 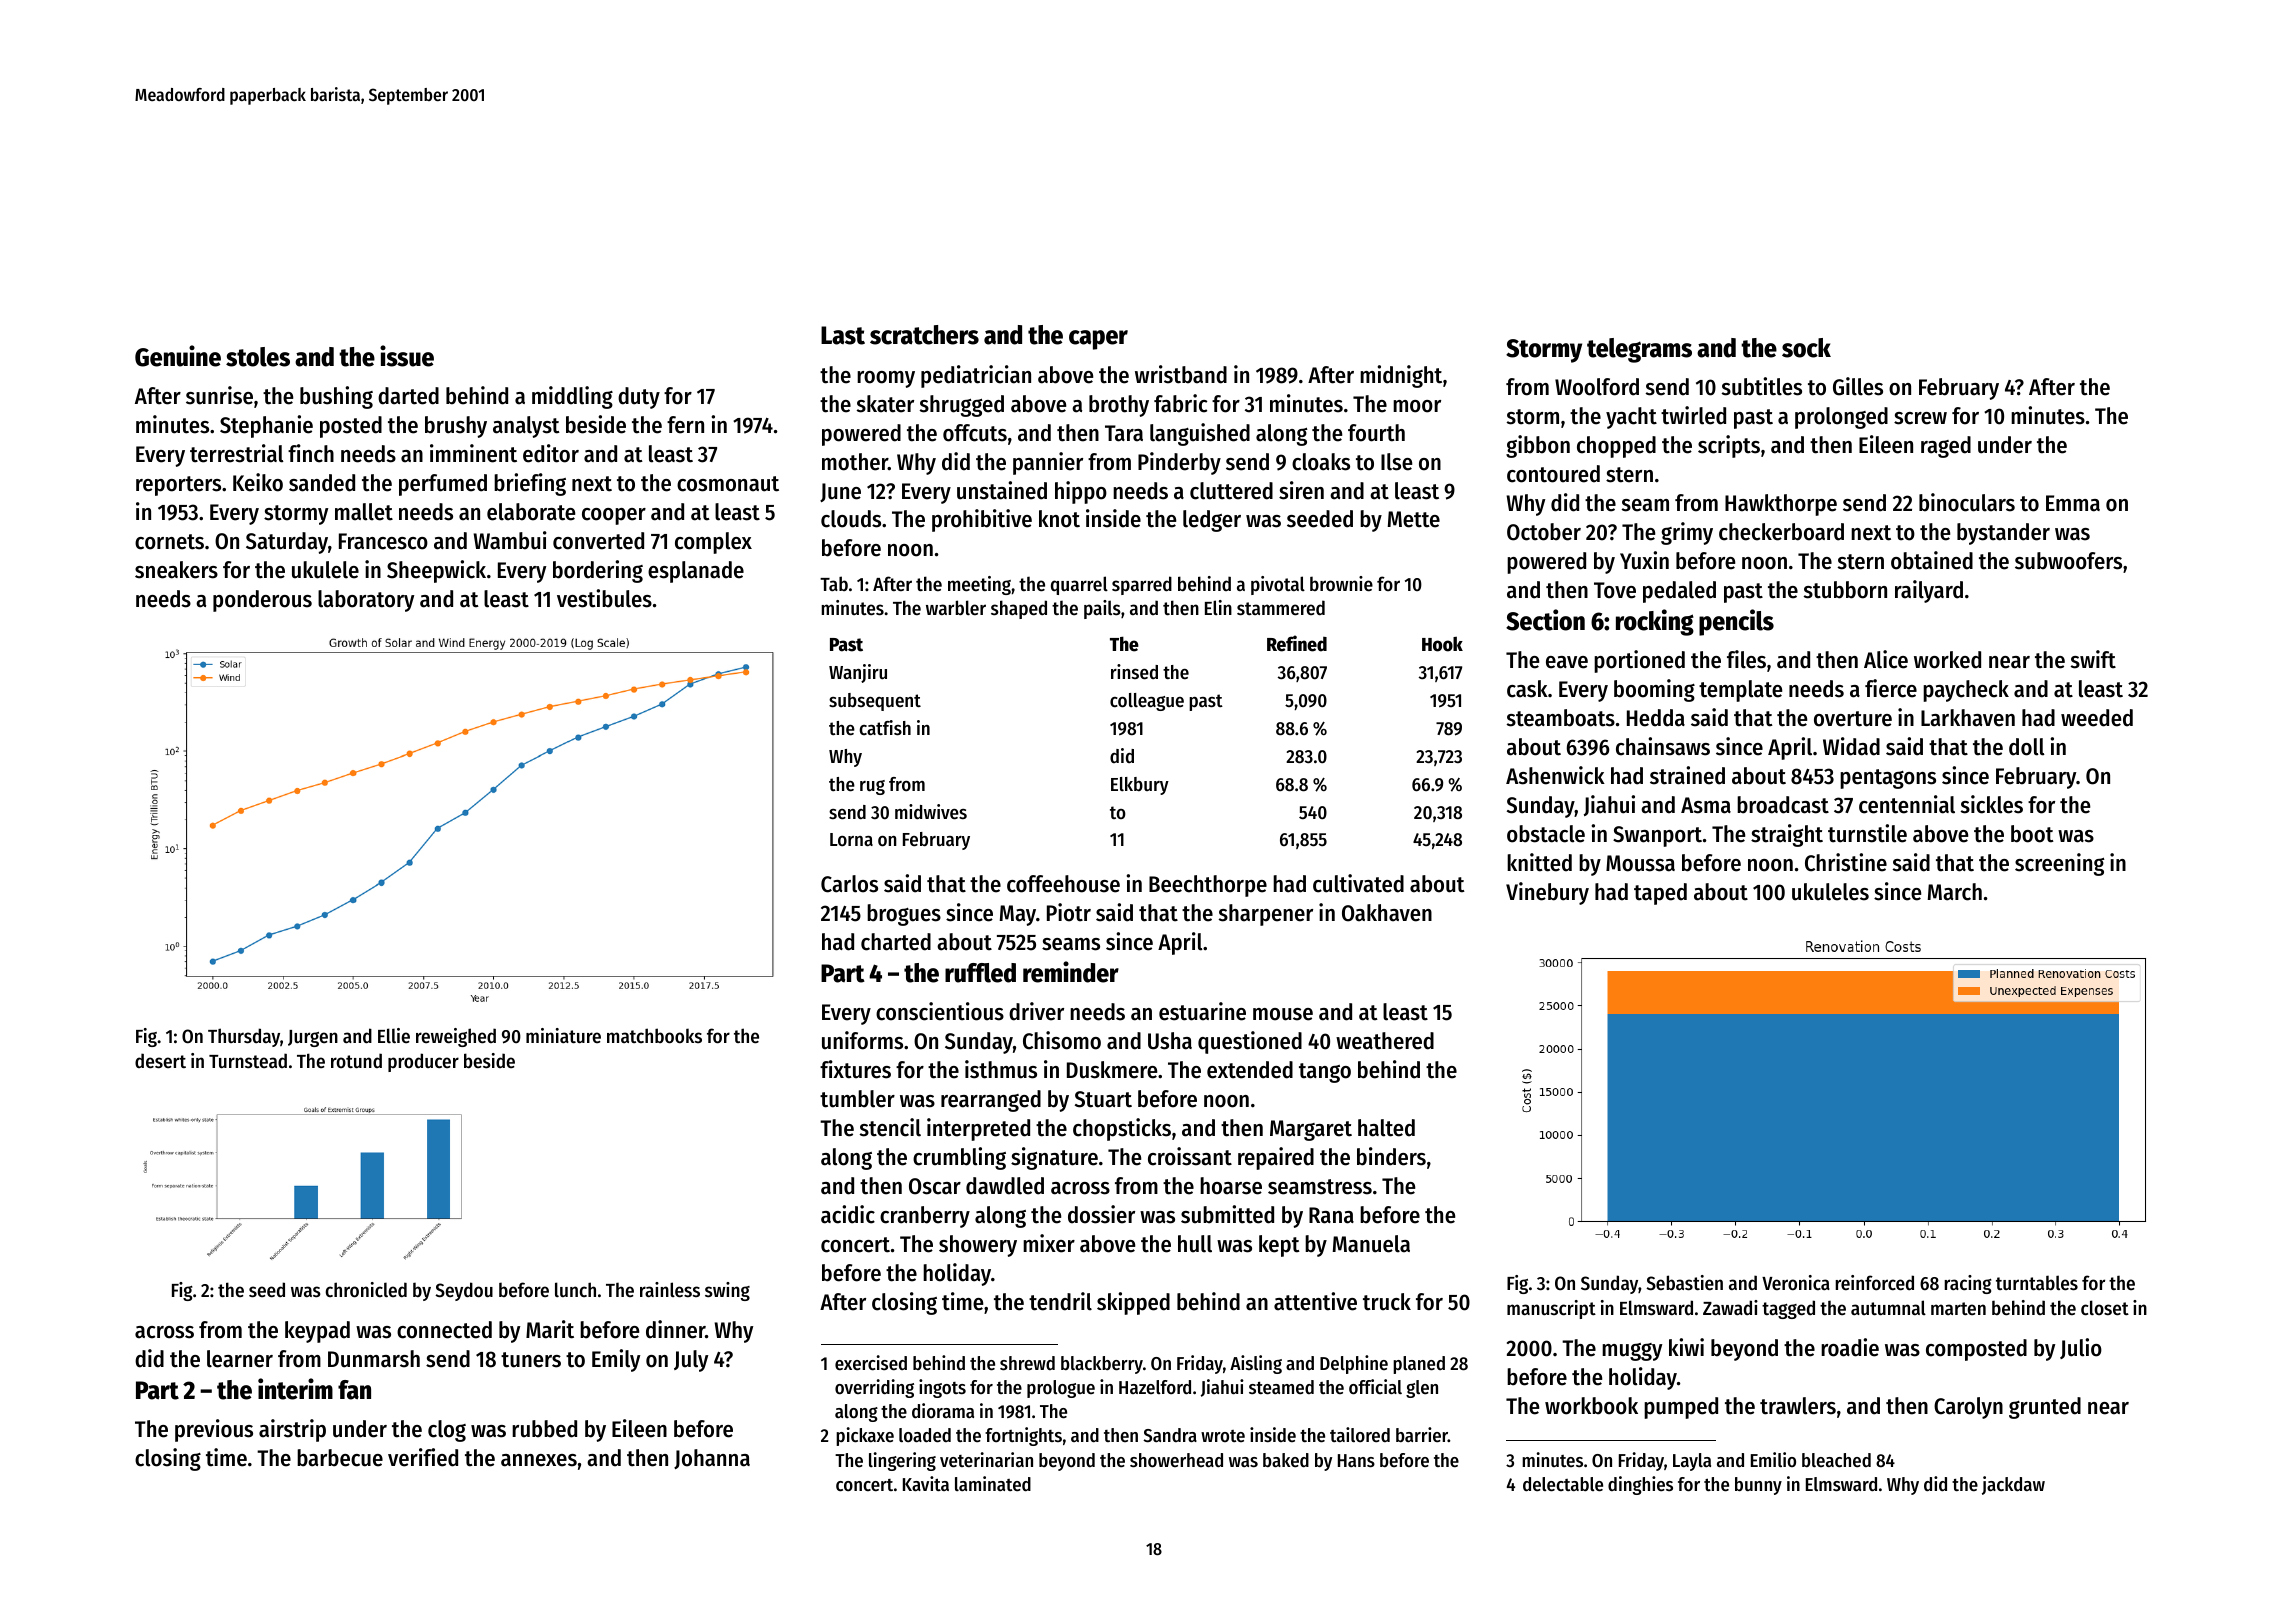 What do you see at coordinates (313, 1038) in the page?
I see `Jurgen` at bounding box center [313, 1038].
